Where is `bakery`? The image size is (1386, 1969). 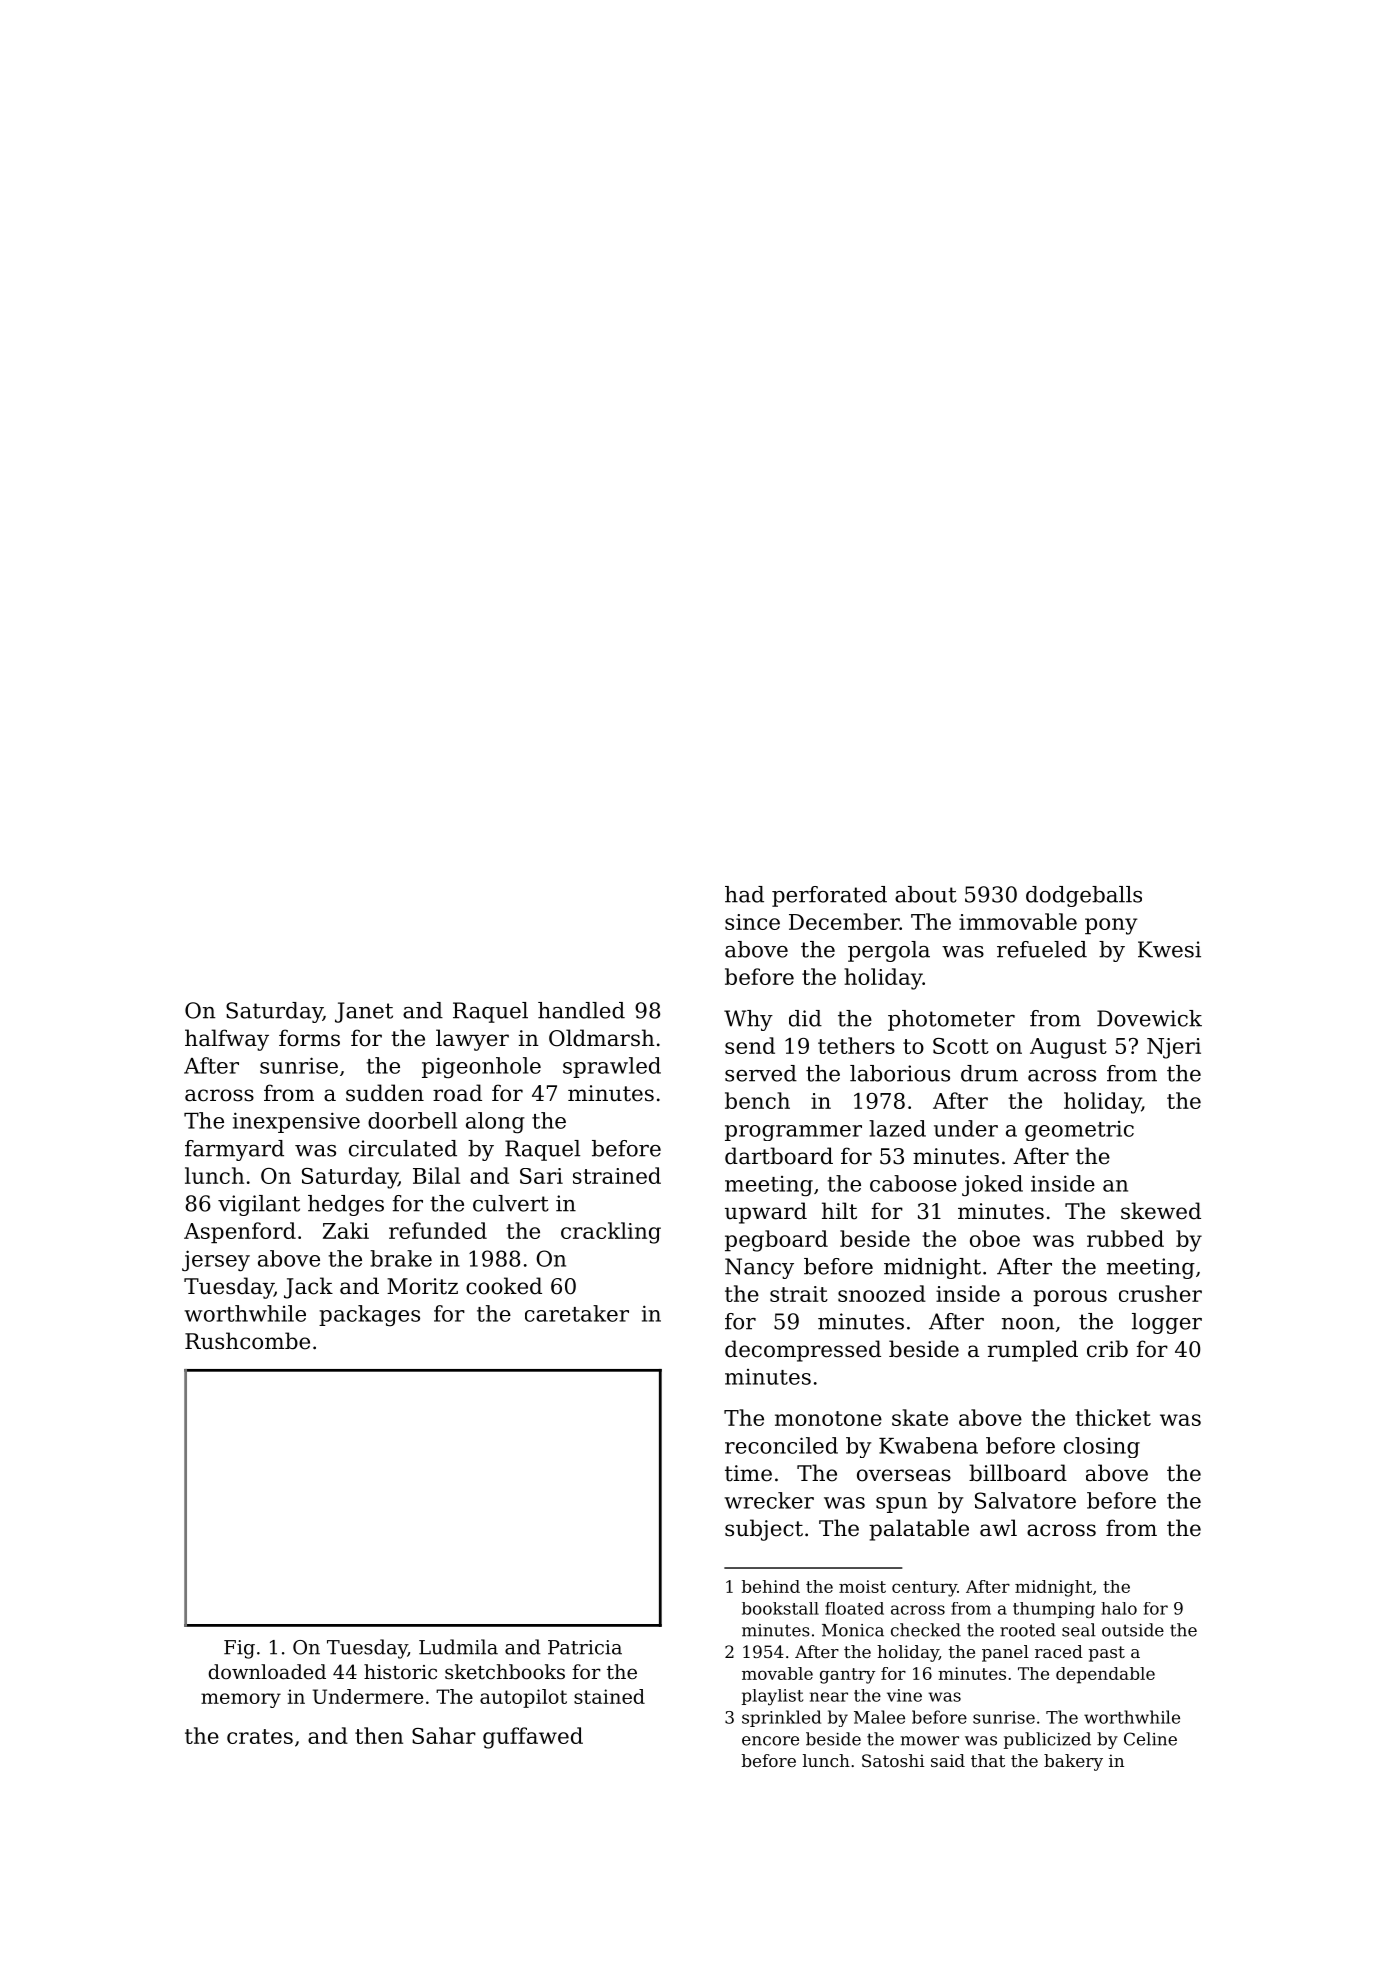
bakery is located at coordinates (1073, 1762).
